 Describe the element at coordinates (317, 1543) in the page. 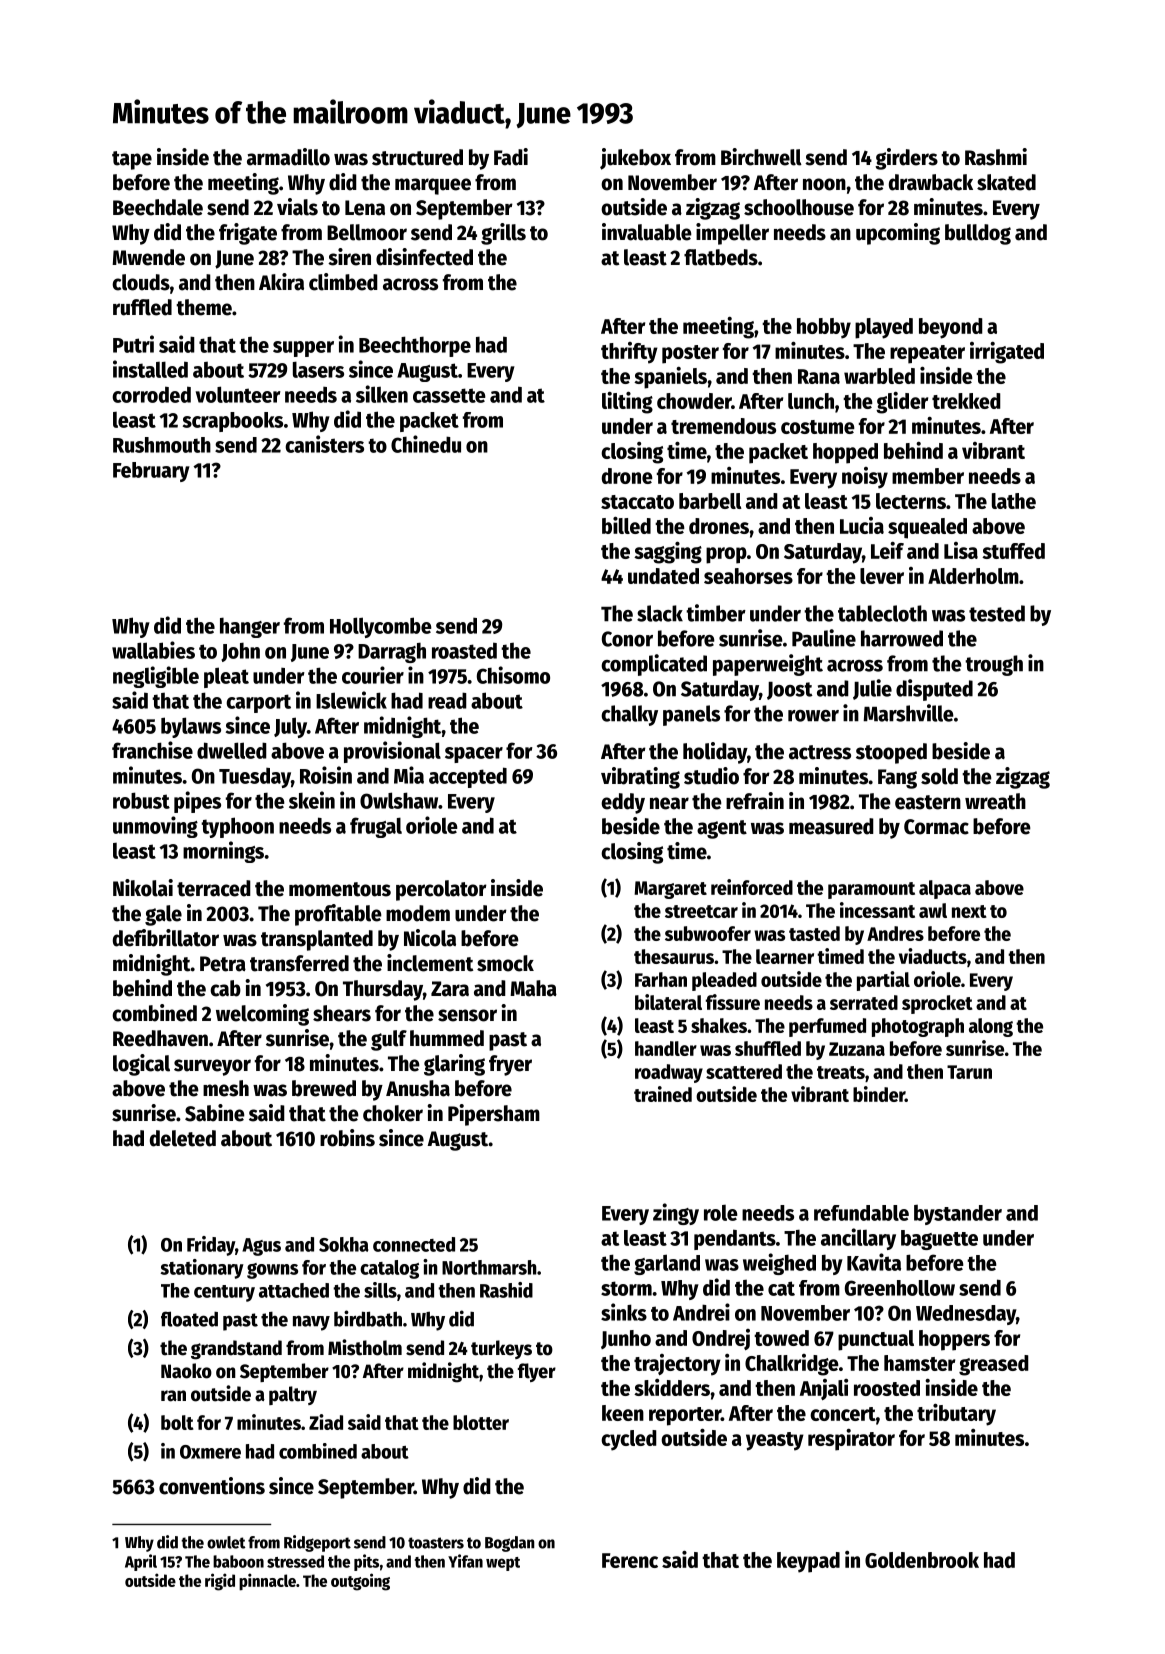

I see `Ridgeport` at that location.
